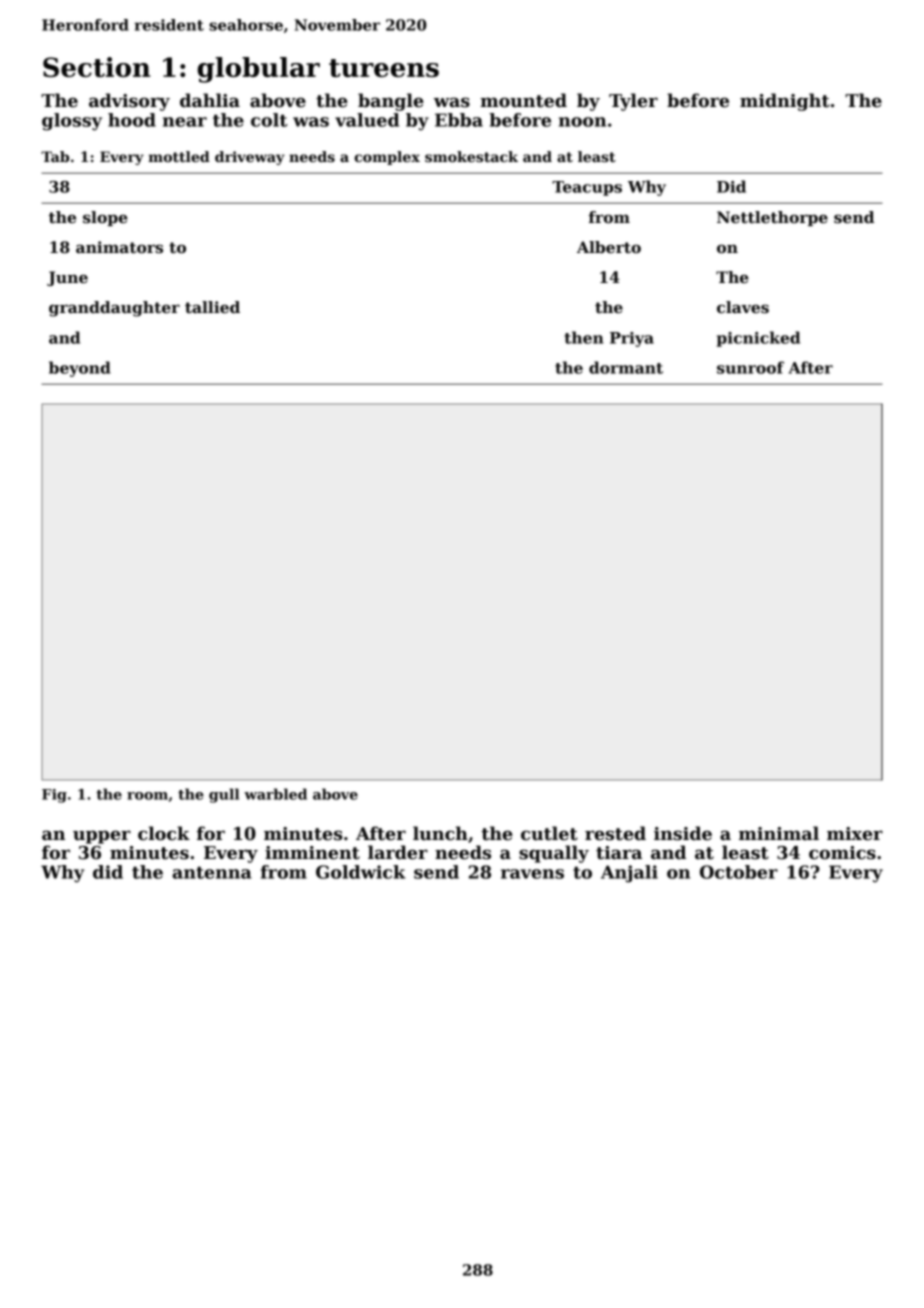 Image resolution: width=924 pixels, height=1308 pixels. I want to click on warbled, so click(275, 794).
